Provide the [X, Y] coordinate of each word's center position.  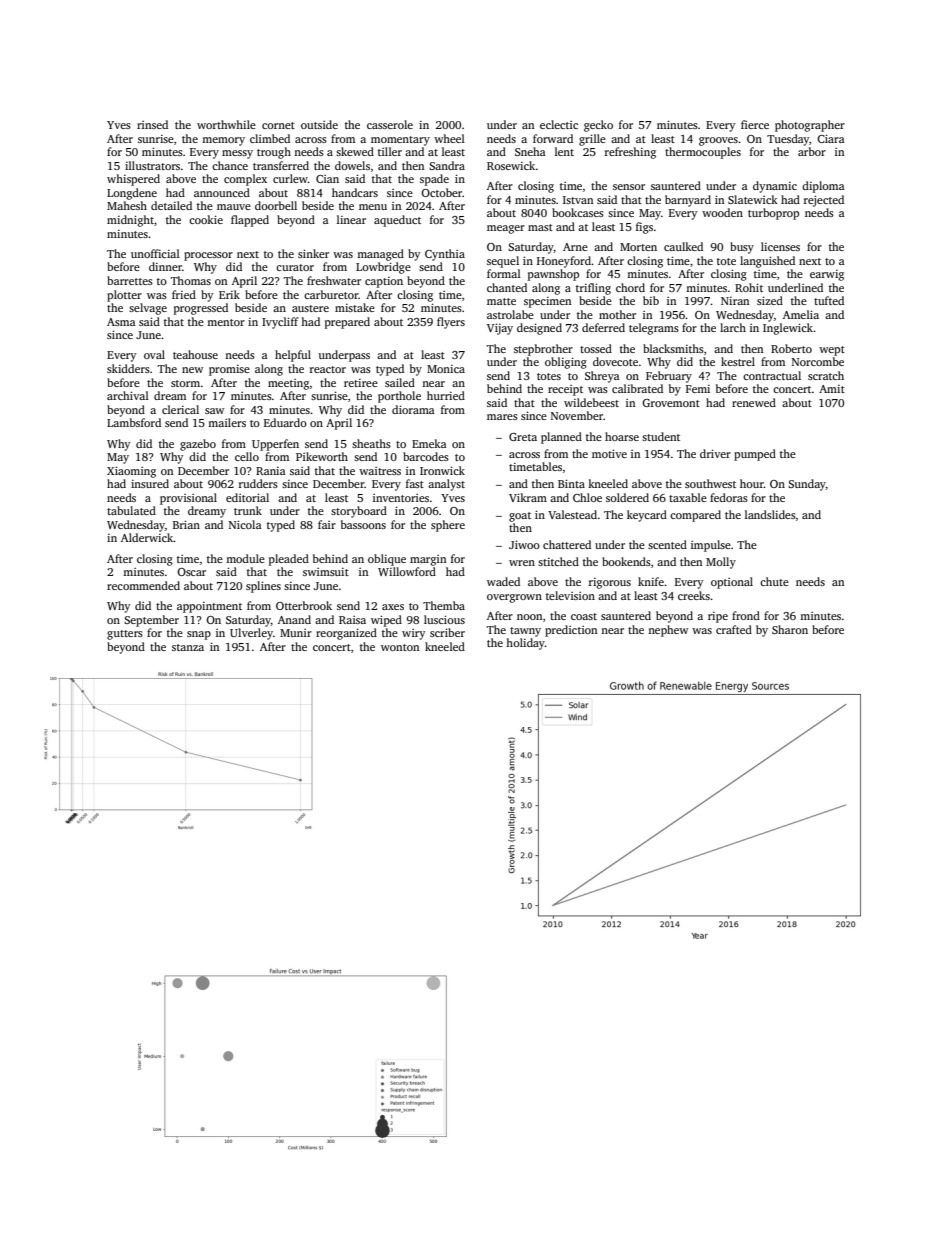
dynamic [775, 187]
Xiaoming [131, 472]
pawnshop [553, 275]
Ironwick [442, 470]
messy [237, 154]
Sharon [790, 629]
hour [752, 483]
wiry [413, 634]
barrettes [130, 280]
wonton [400, 647]
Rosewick [511, 165]
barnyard [688, 201]
